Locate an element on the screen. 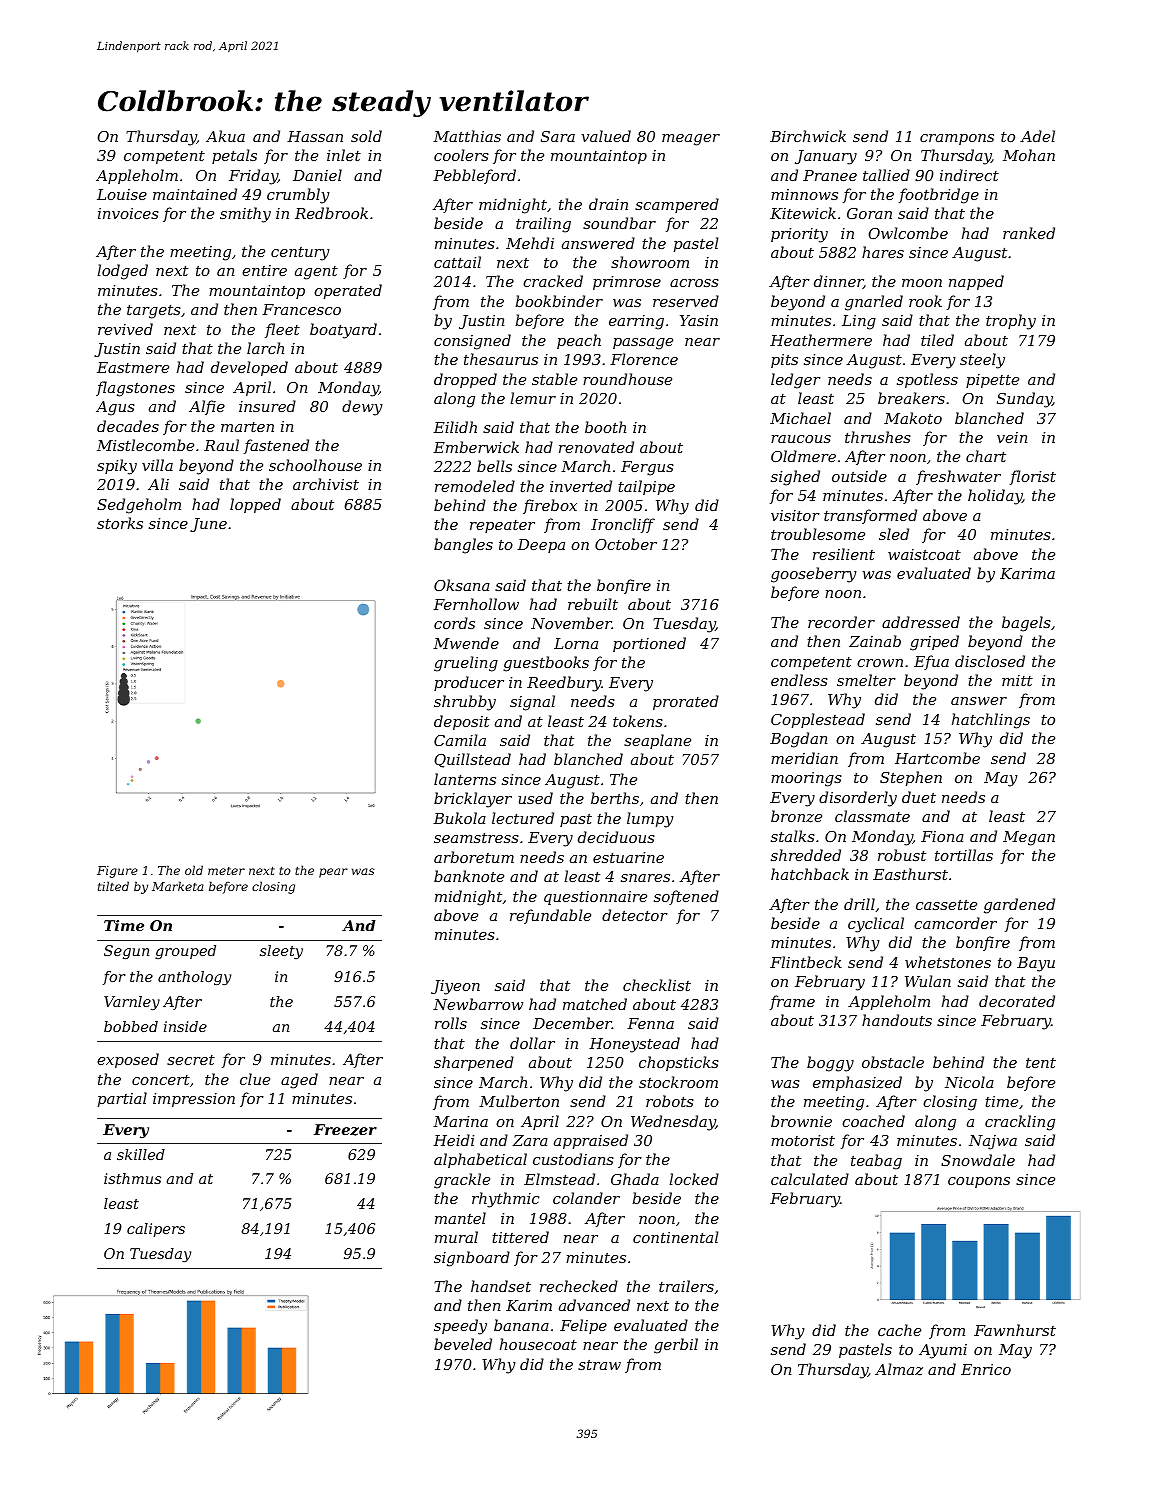  valued is located at coordinates (606, 136).
